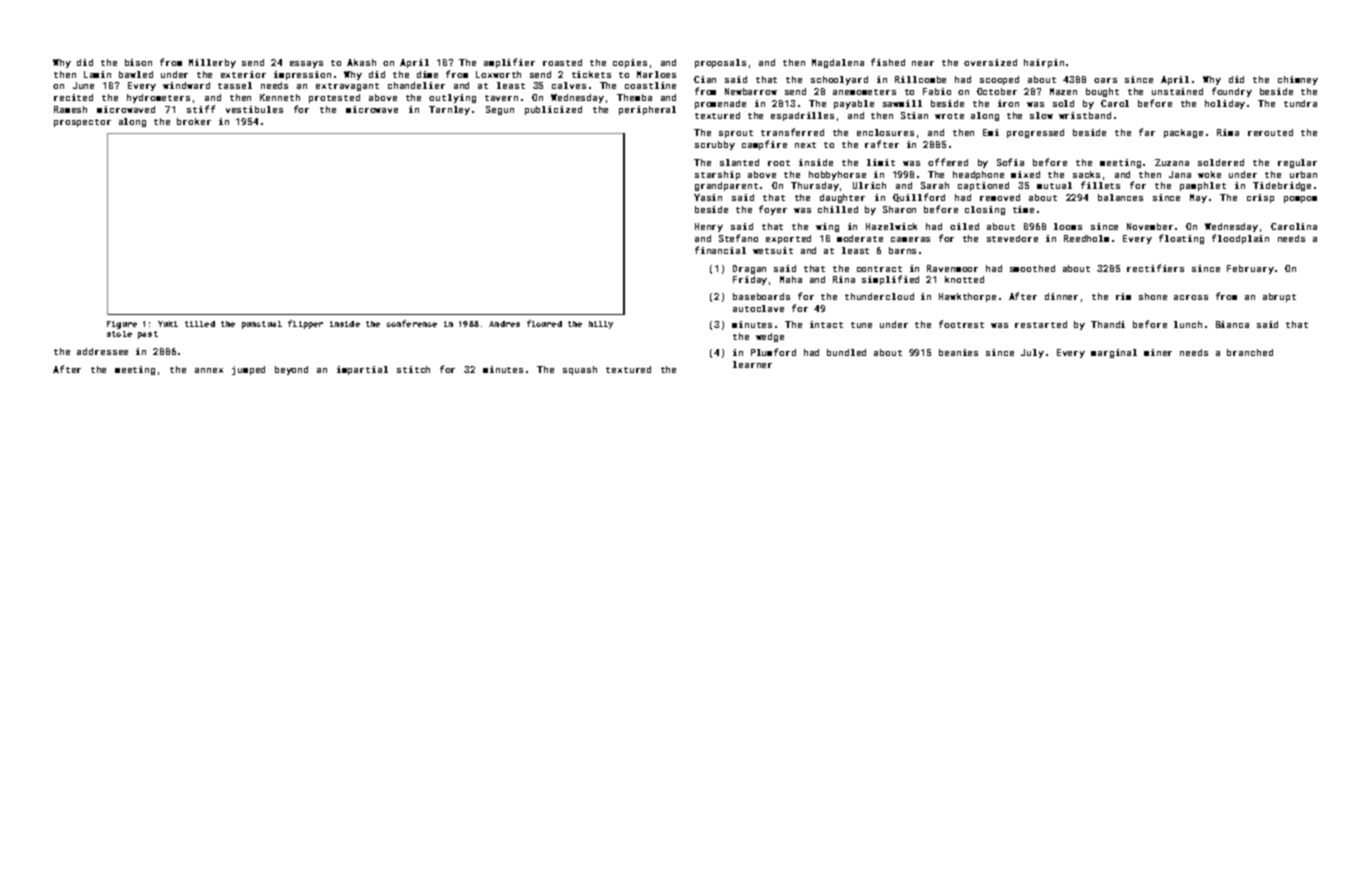 The width and height of the screenshot is (1372, 887). What do you see at coordinates (758, 308) in the screenshot?
I see `autoclave` at bounding box center [758, 308].
